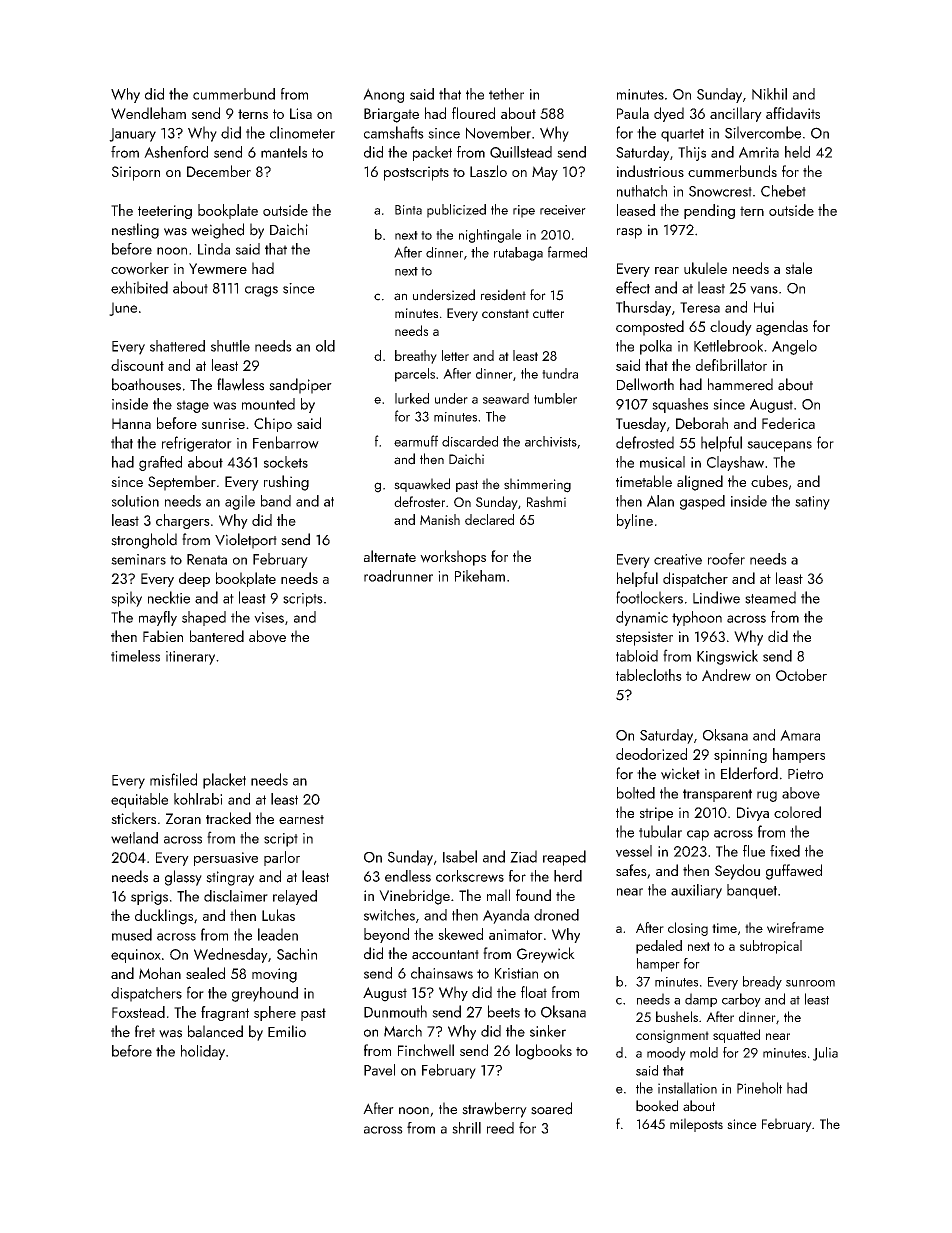  I want to click on Nikhil, so click(769, 94).
